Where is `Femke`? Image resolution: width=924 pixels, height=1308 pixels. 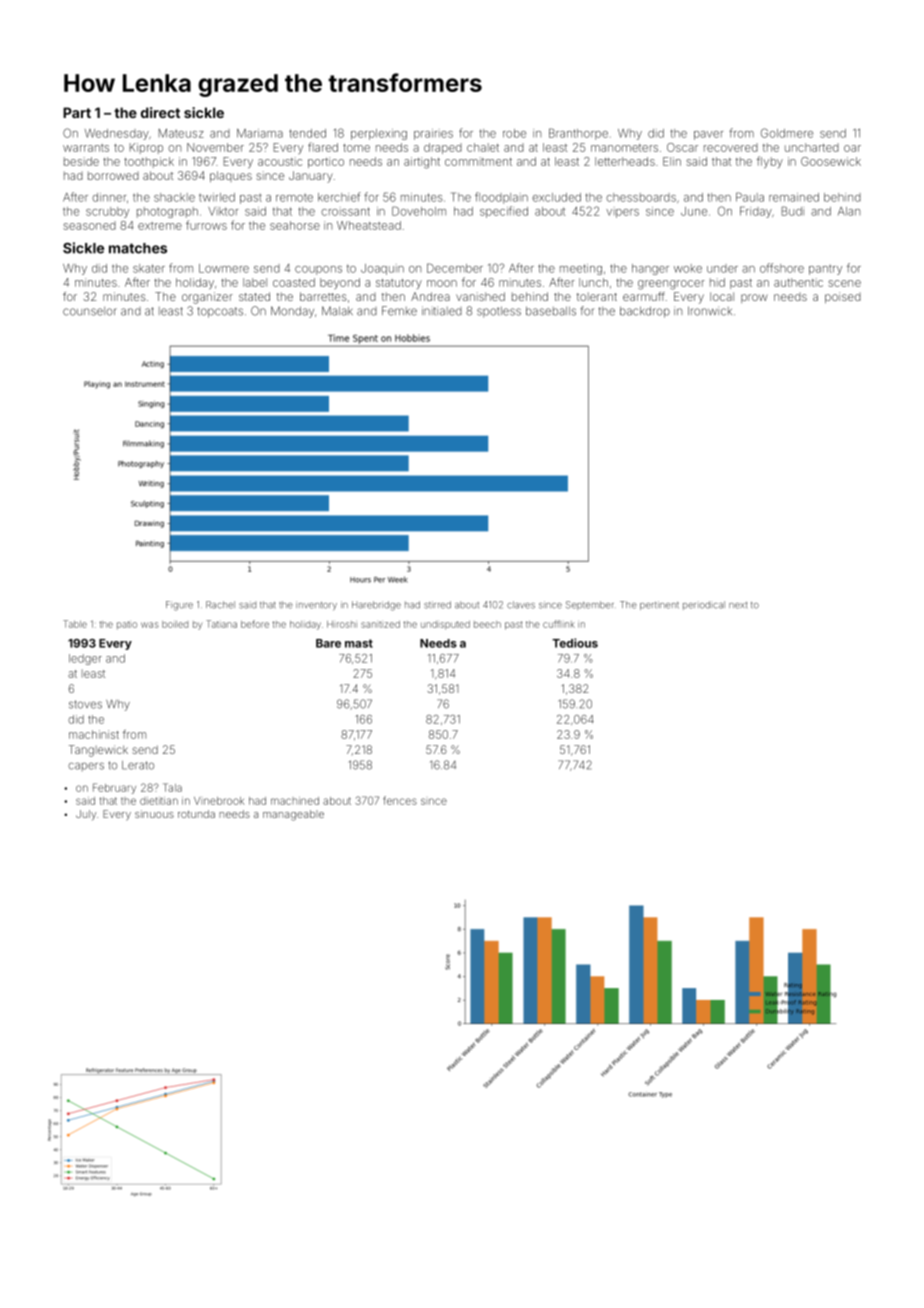 Femke is located at coordinates (399, 311).
